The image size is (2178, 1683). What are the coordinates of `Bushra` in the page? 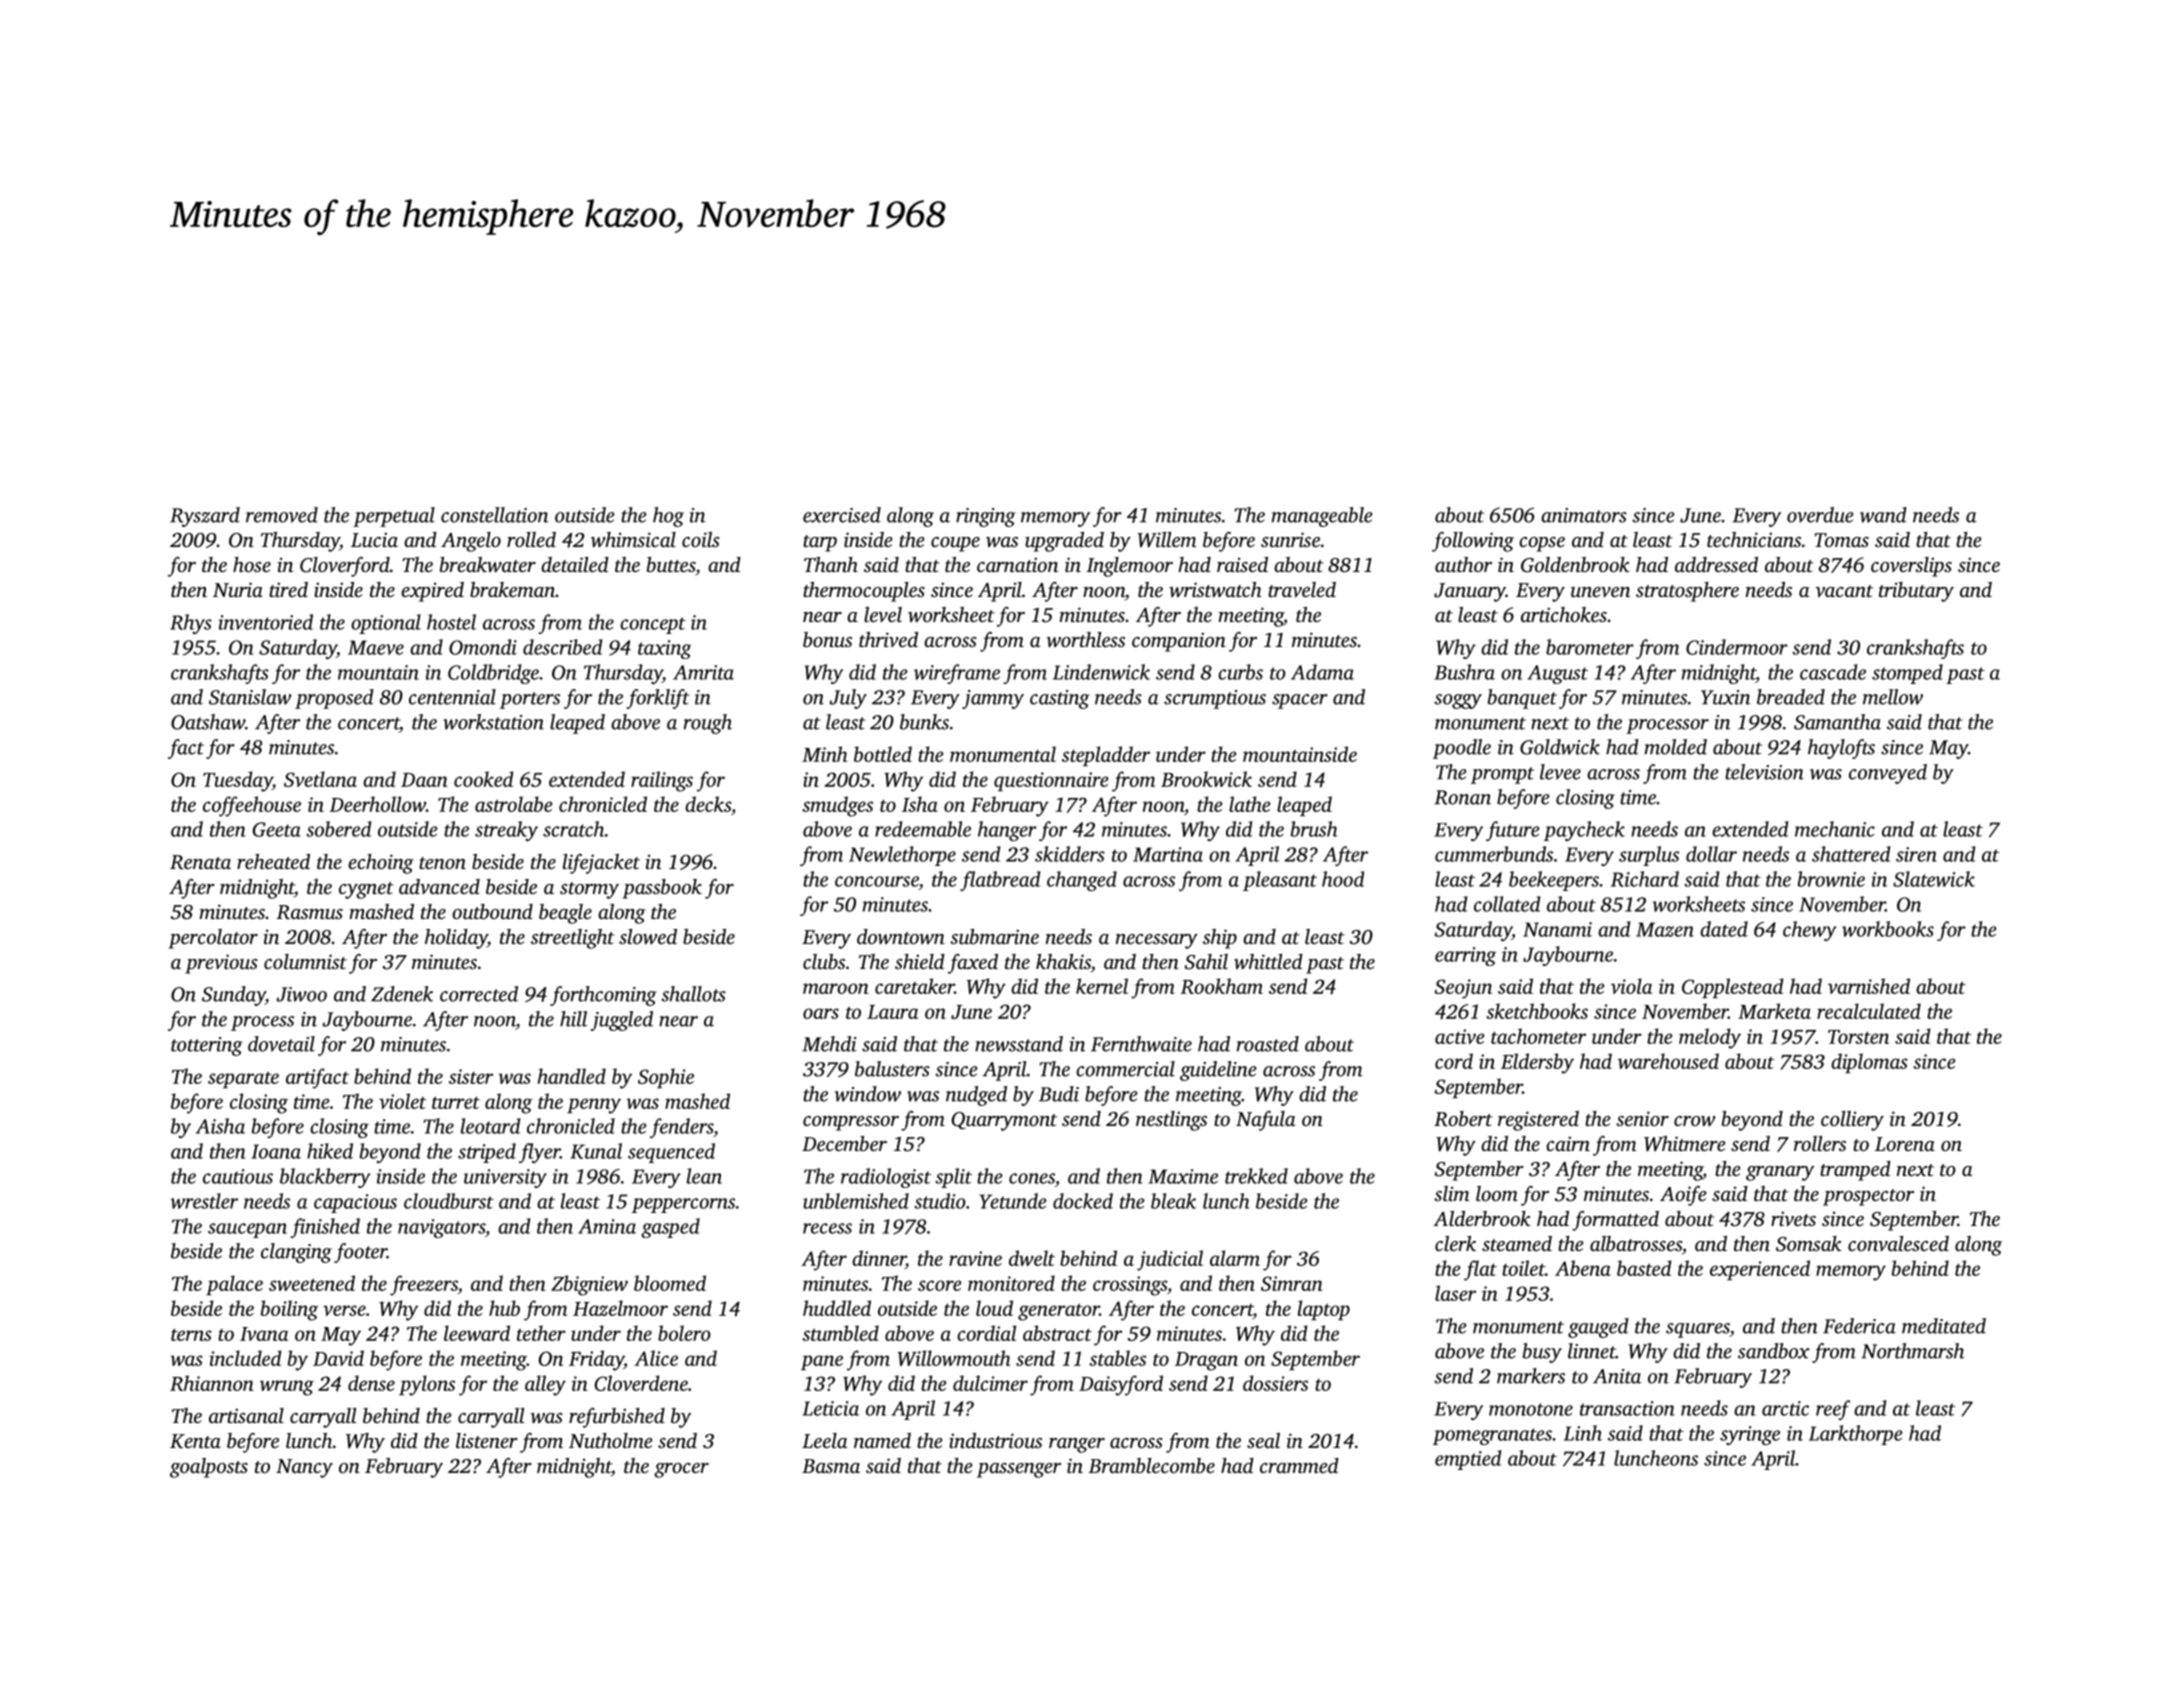 It's located at (1464, 672).
